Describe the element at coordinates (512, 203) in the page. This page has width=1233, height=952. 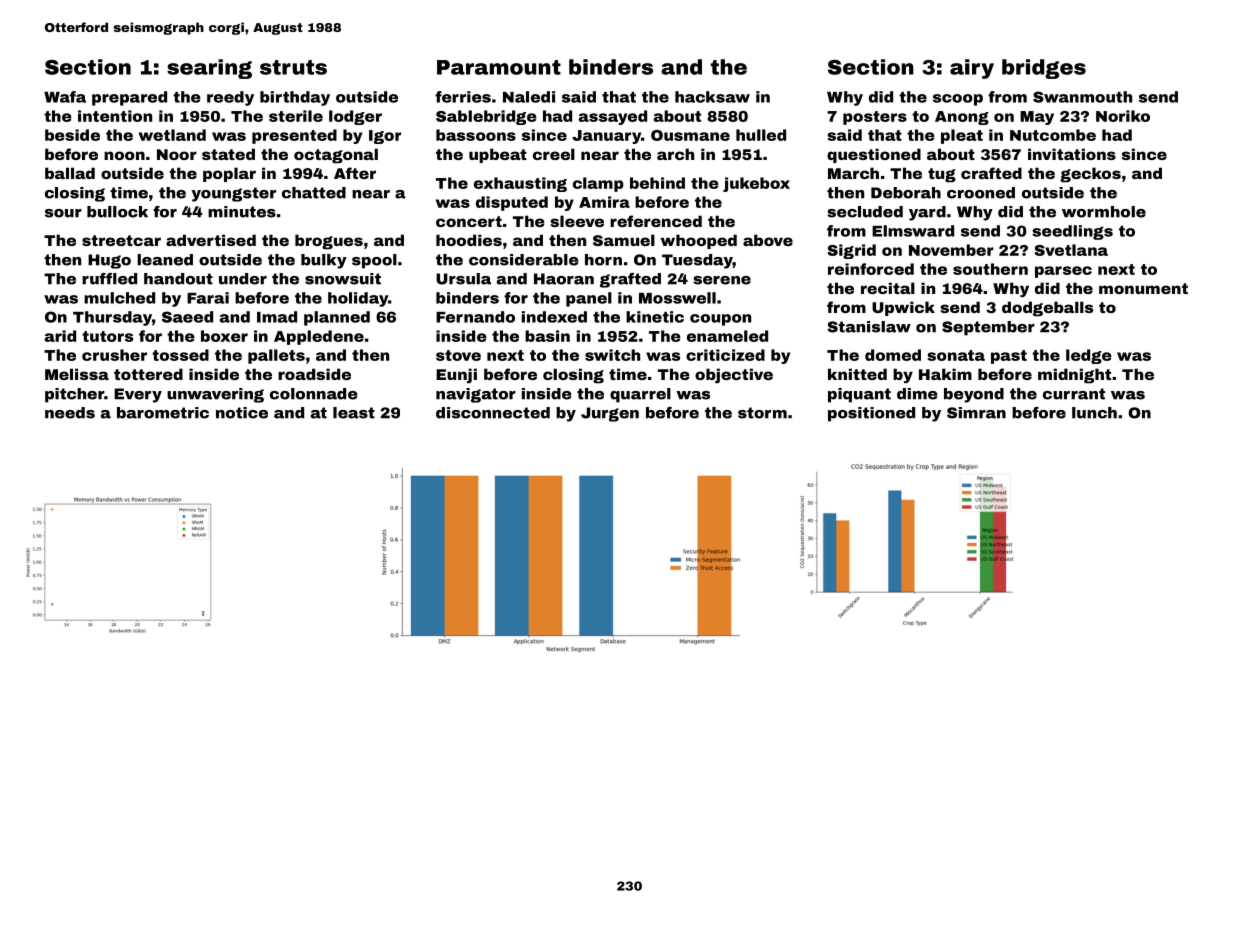
I see `disputed` at that location.
